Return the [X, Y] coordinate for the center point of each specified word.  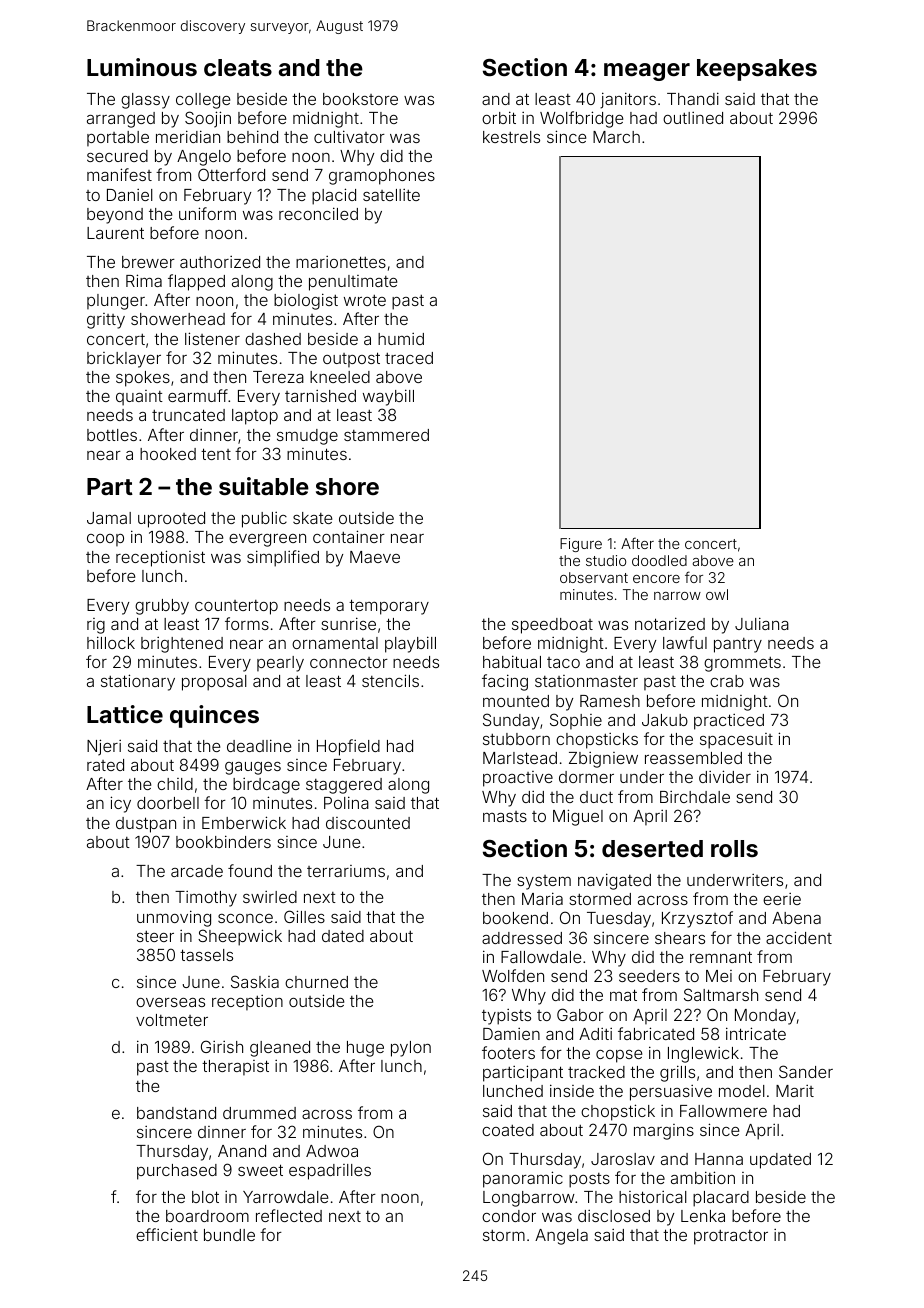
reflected [289, 1215]
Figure [581, 545]
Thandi [693, 98]
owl [717, 594]
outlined [693, 118]
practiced [729, 722]
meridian [188, 136]
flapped [196, 282]
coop [105, 540]
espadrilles [330, 1172]
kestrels [511, 137]
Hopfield [348, 747]
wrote [365, 300]
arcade [197, 871]
